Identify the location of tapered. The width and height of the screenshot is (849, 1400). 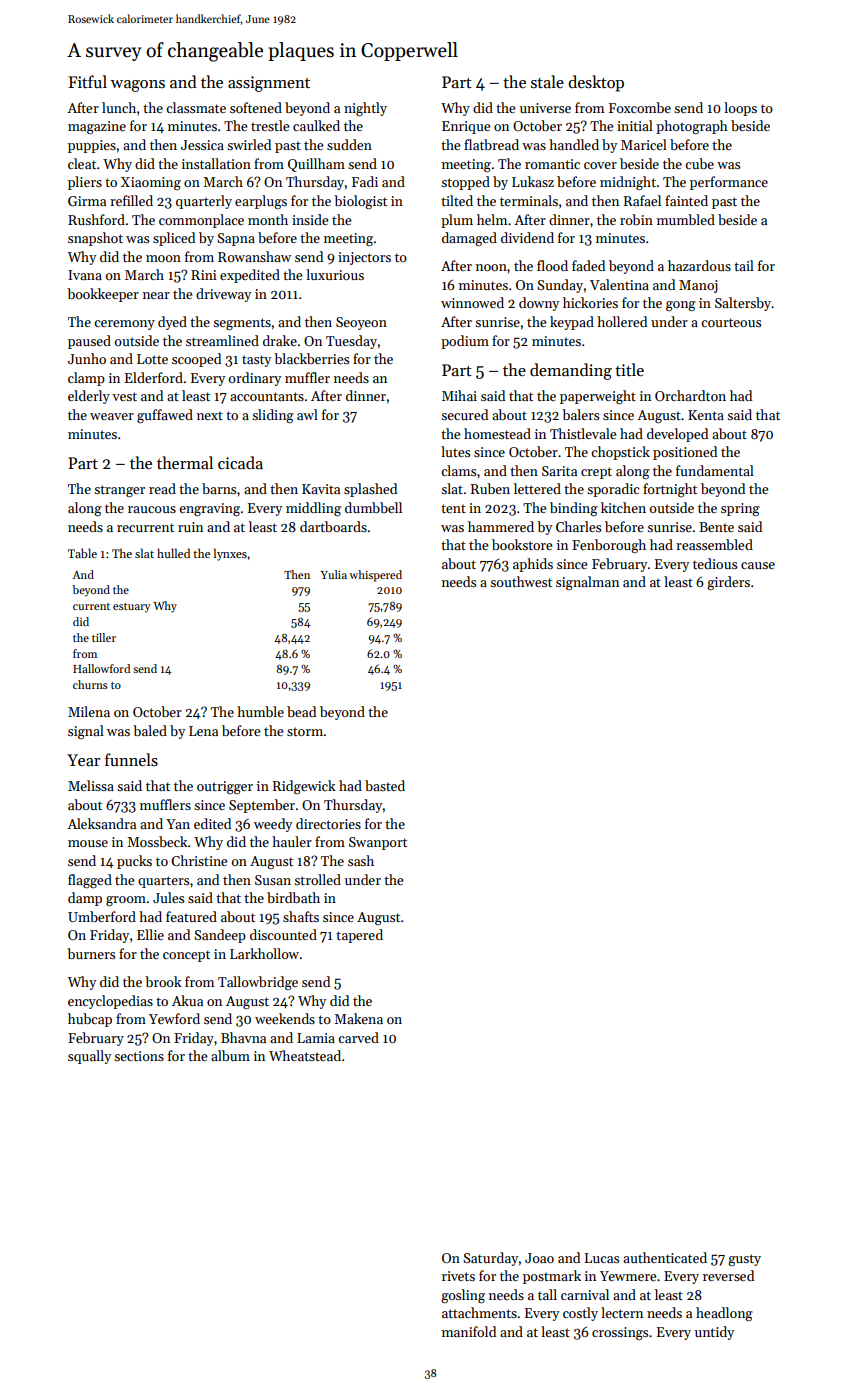
(359, 936).
